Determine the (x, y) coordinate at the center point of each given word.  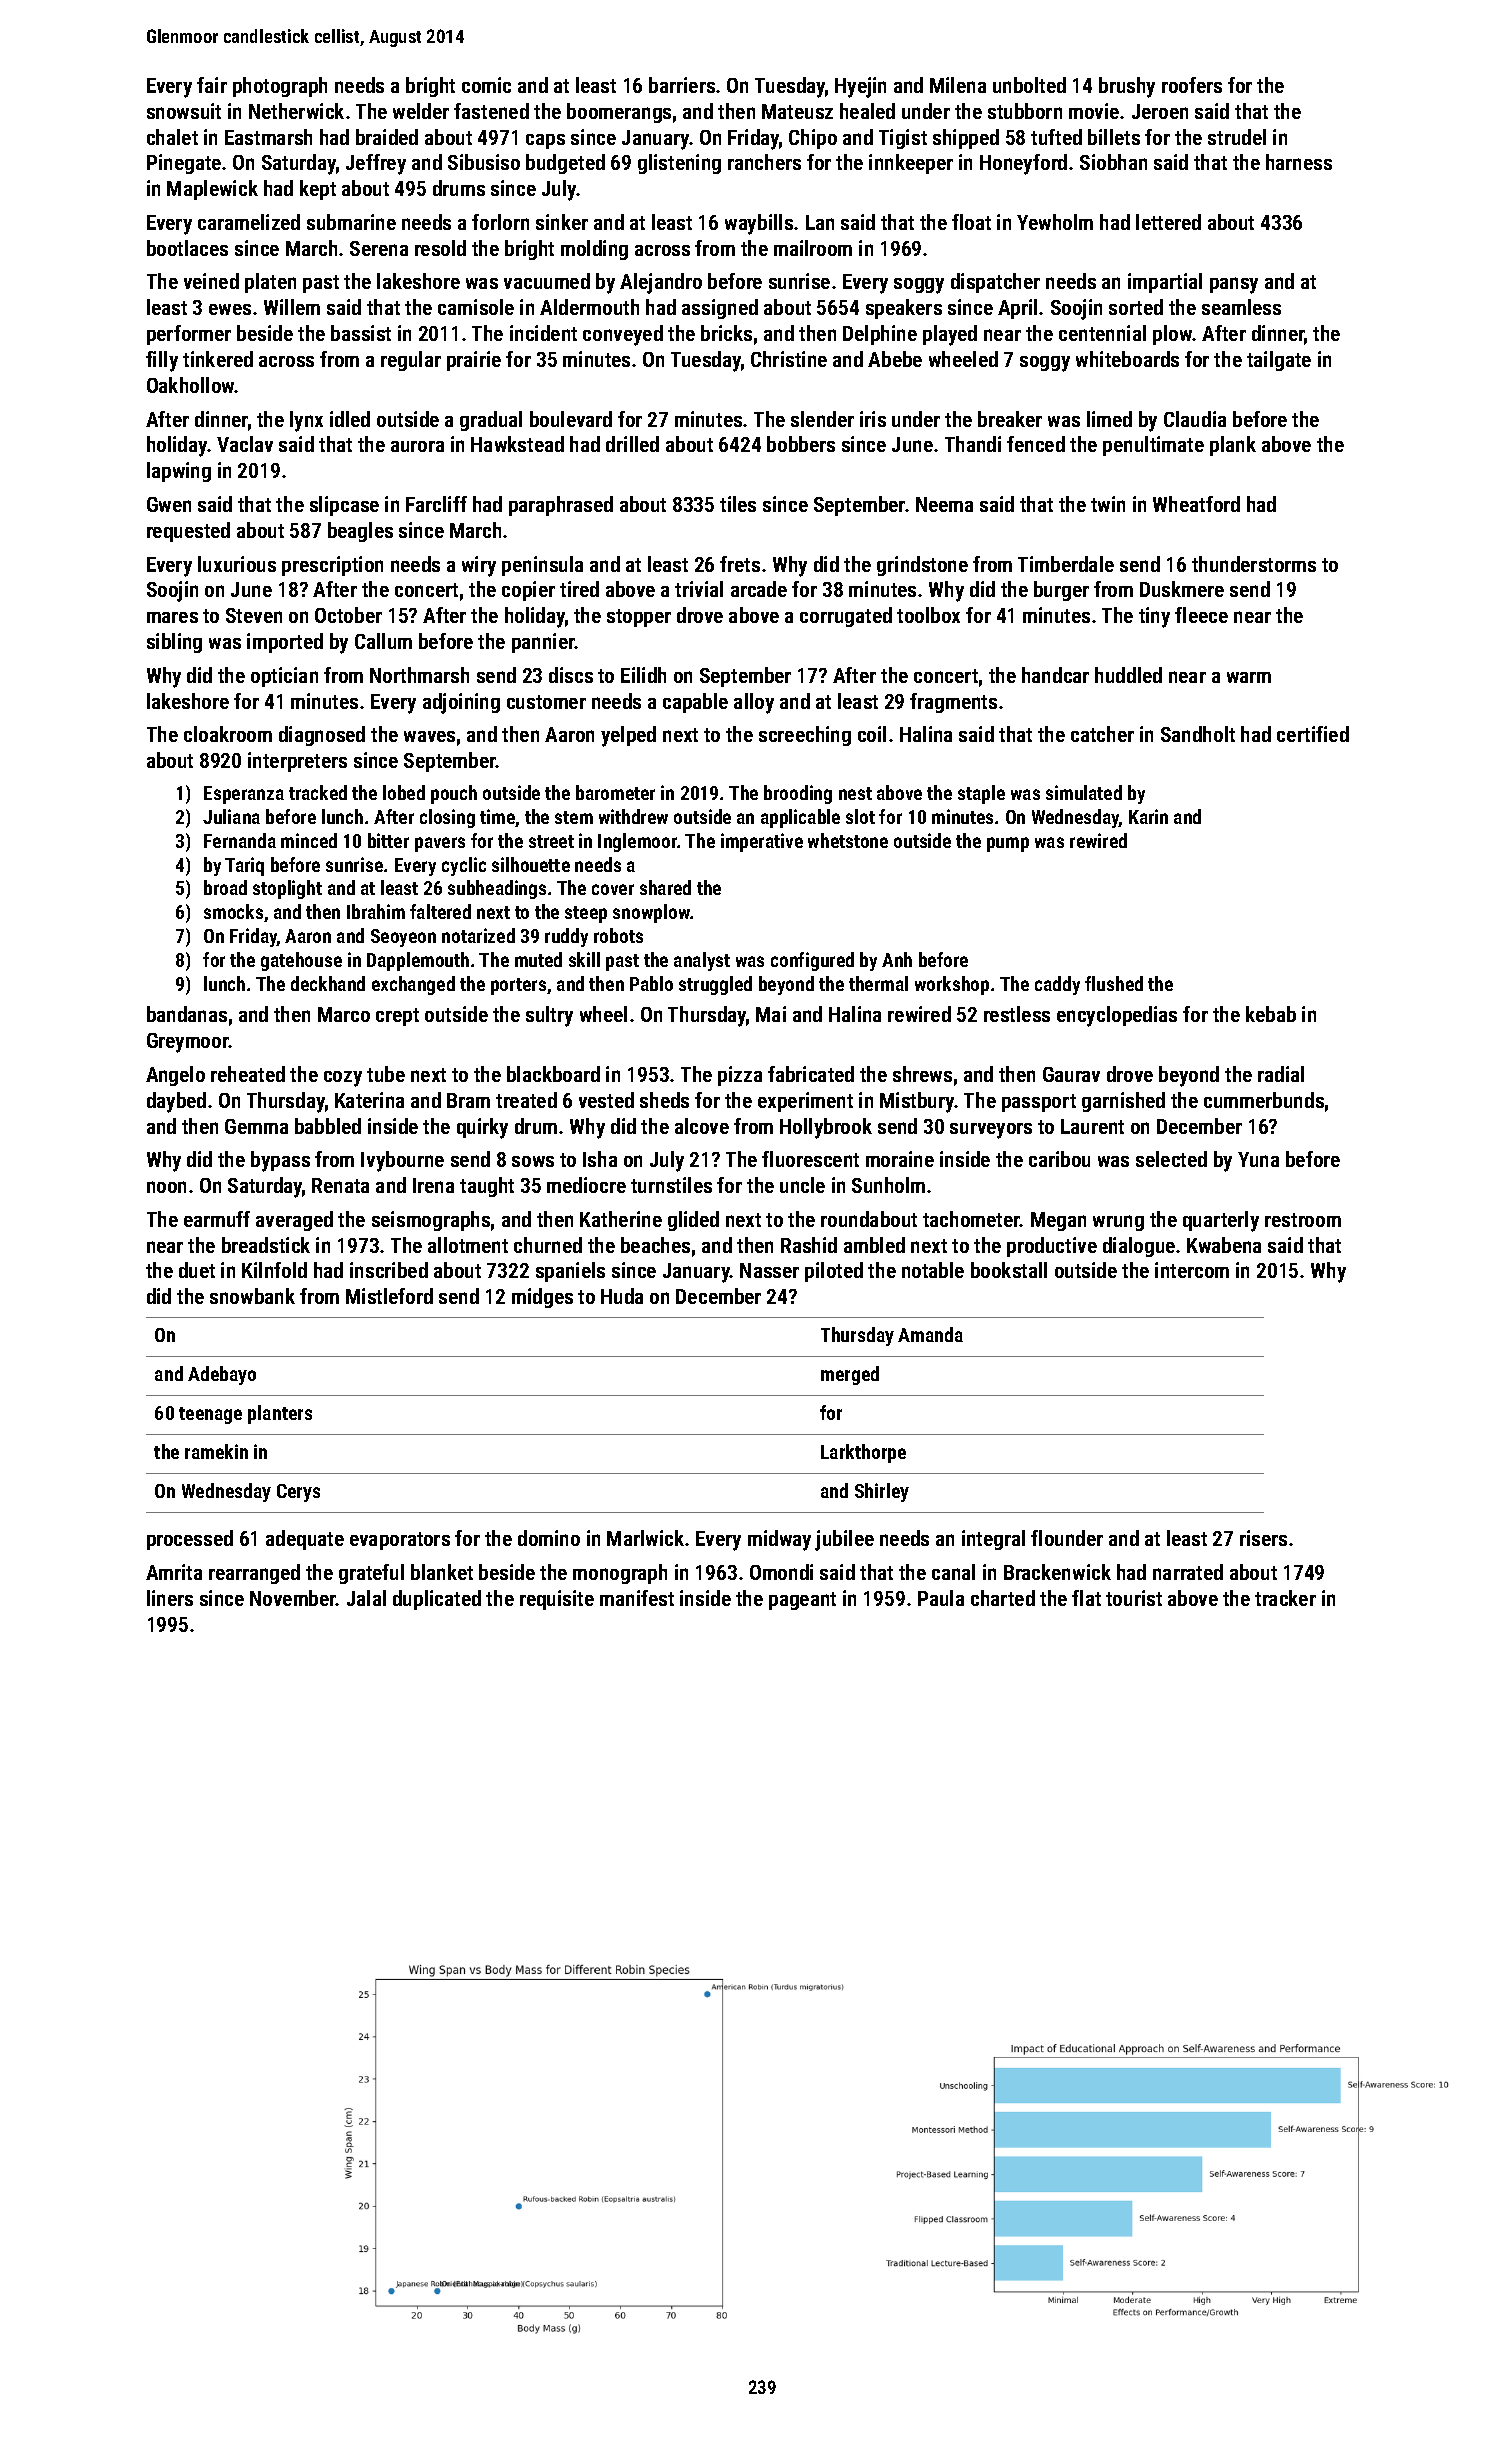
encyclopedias (1117, 1016)
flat (1086, 1598)
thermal (878, 983)
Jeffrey (376, 164)
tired (579, 589)
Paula (941, 1598)
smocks (233, 911)
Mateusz (797, 111)
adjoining (461, 703)
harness (1299, 162)
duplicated (437, 1600)
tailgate (1279, 361)
